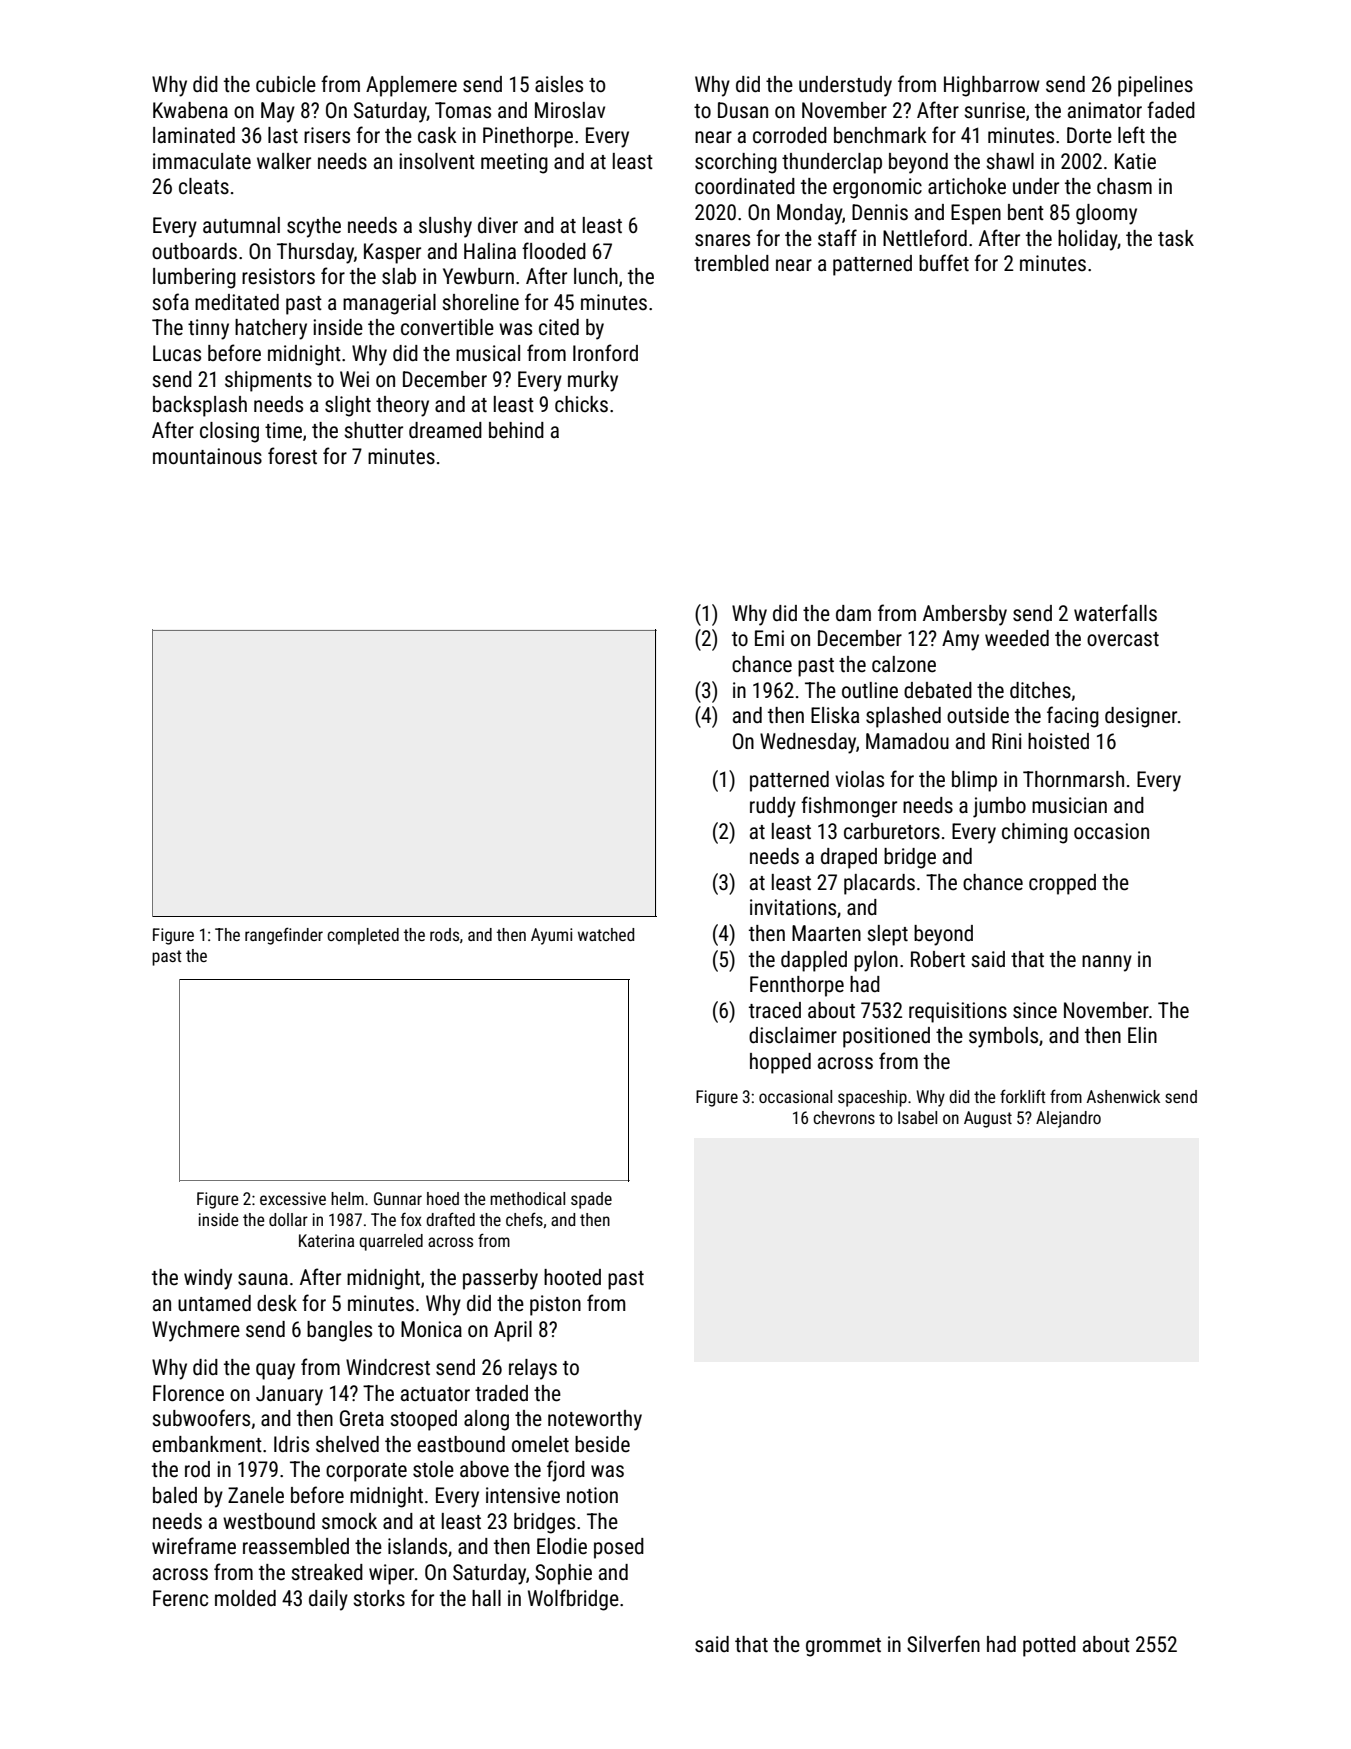 The height and width of the document is (1749, 1351). Describe the element at coordinates (559, 84) in the document. I see `aisles` at that location.
